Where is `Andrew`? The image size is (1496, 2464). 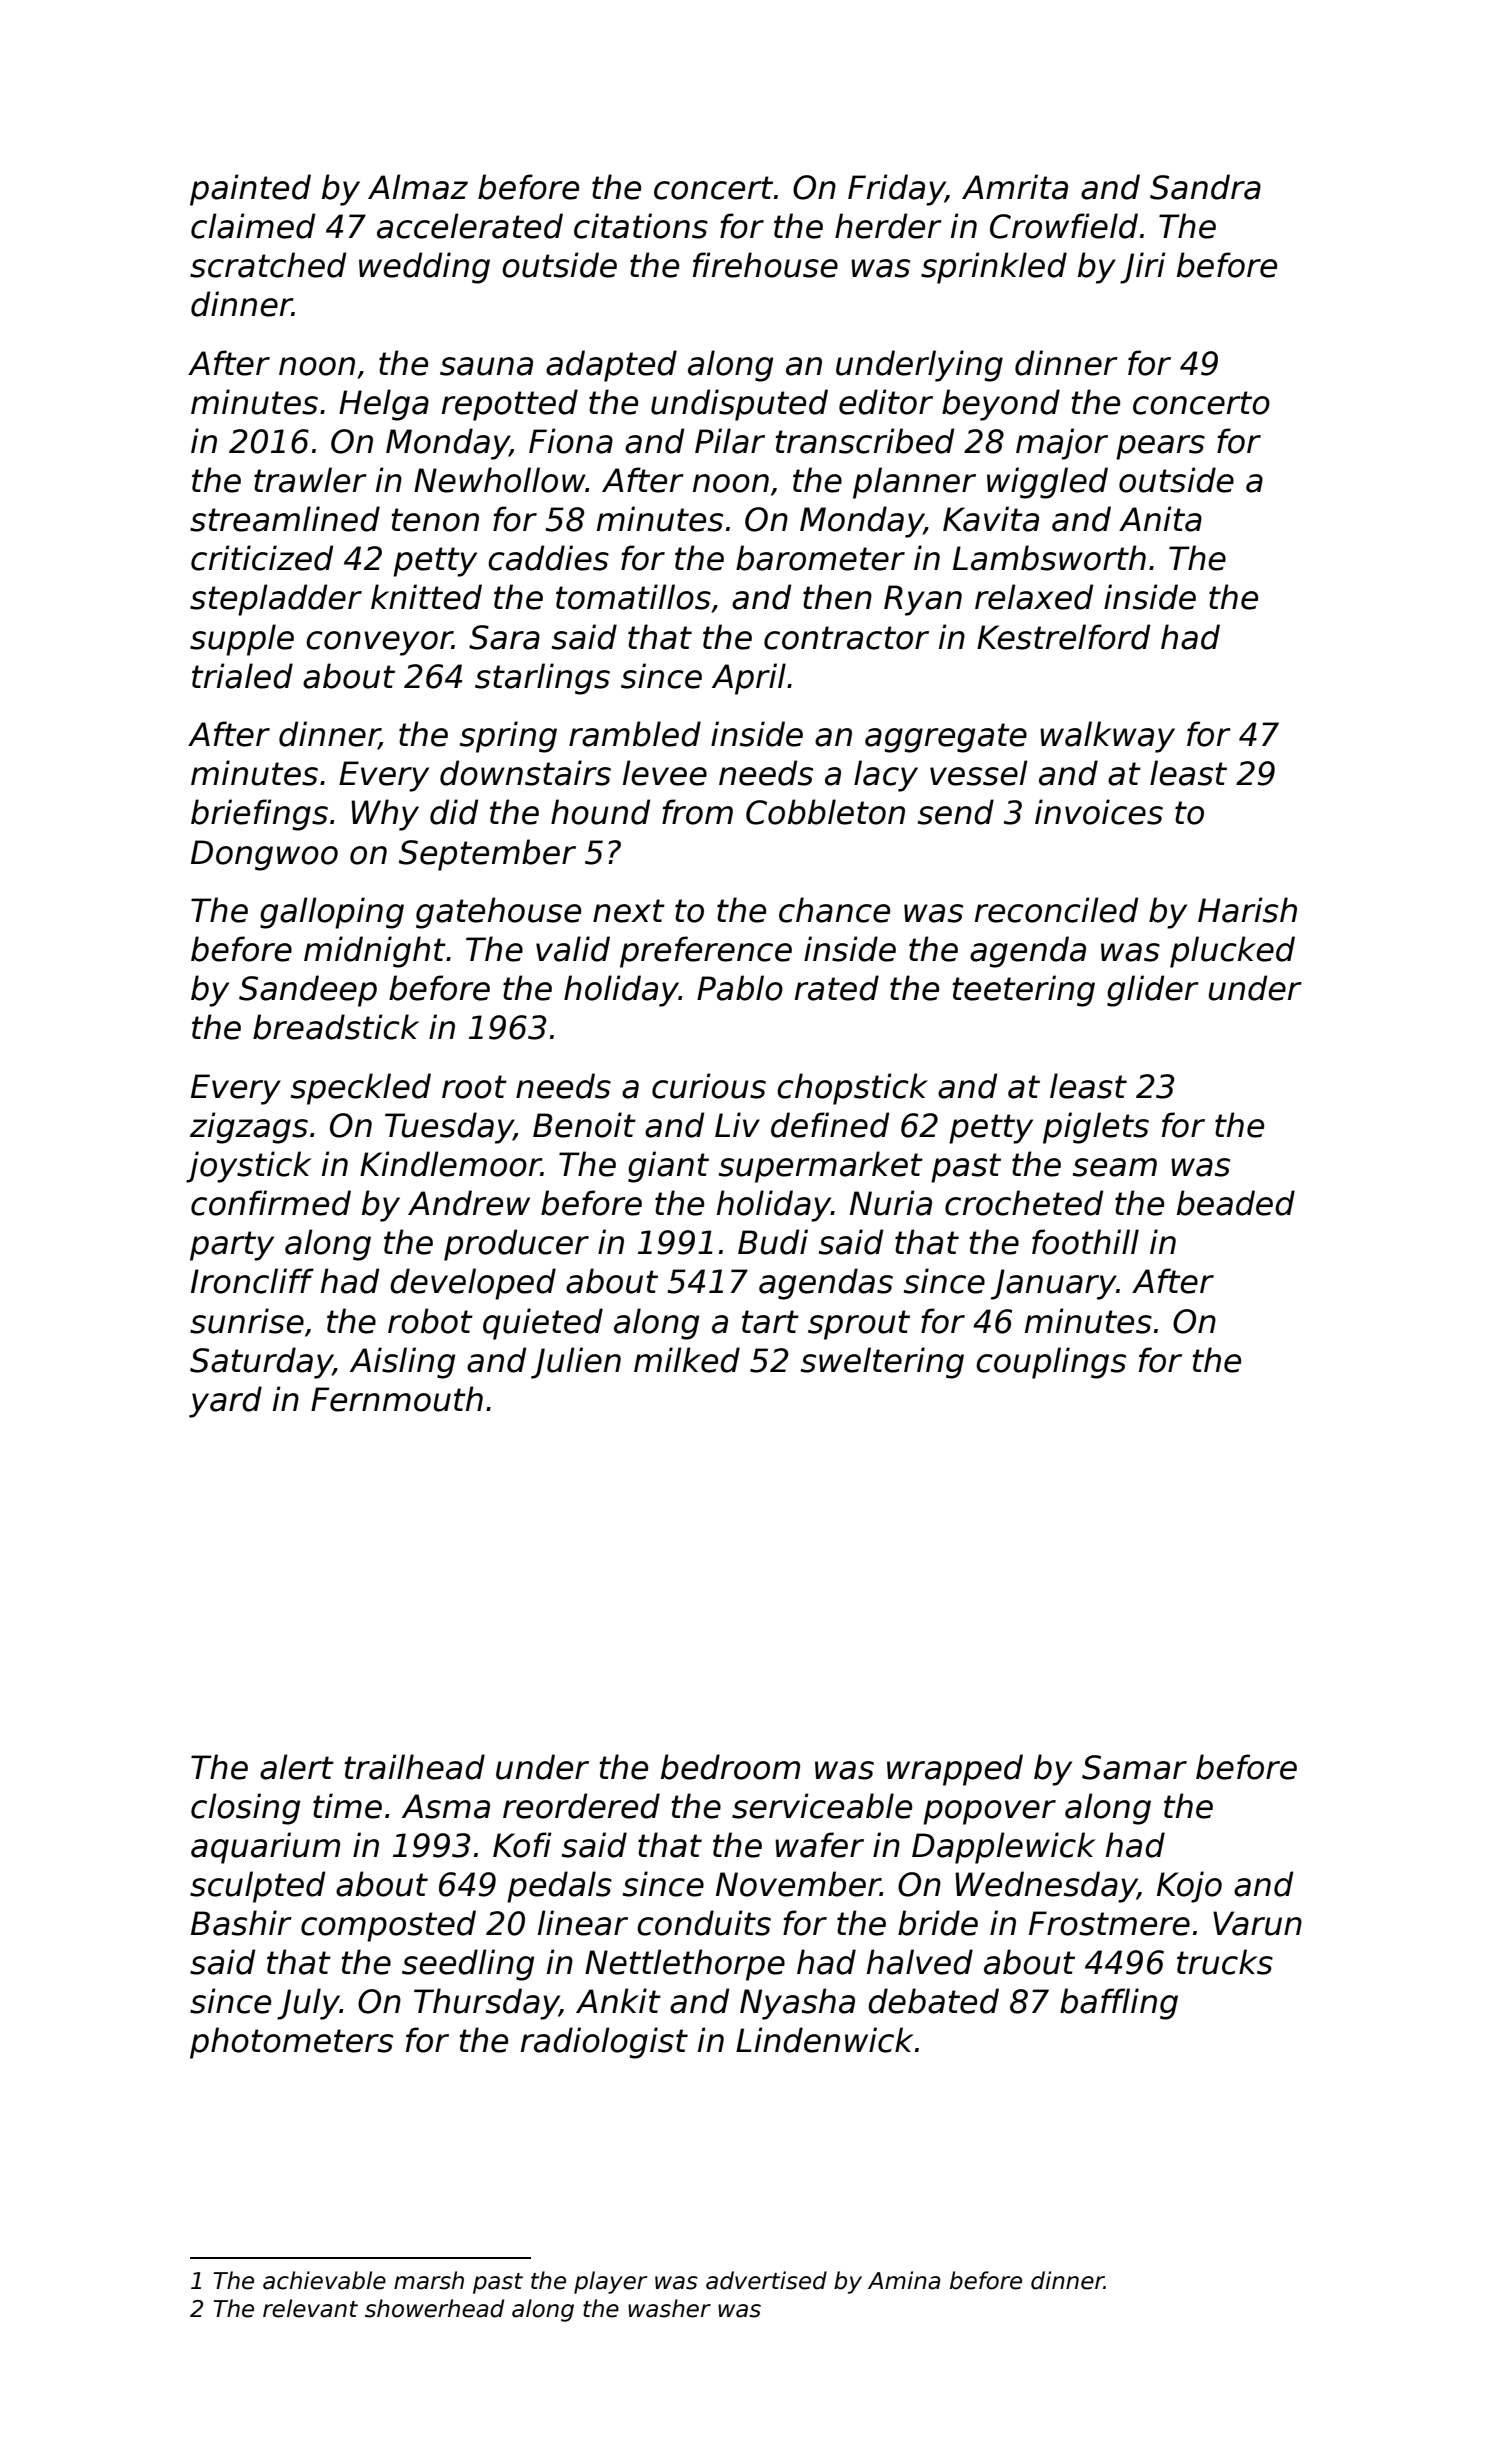 Andrew is located at coordinates (469, 1203).
